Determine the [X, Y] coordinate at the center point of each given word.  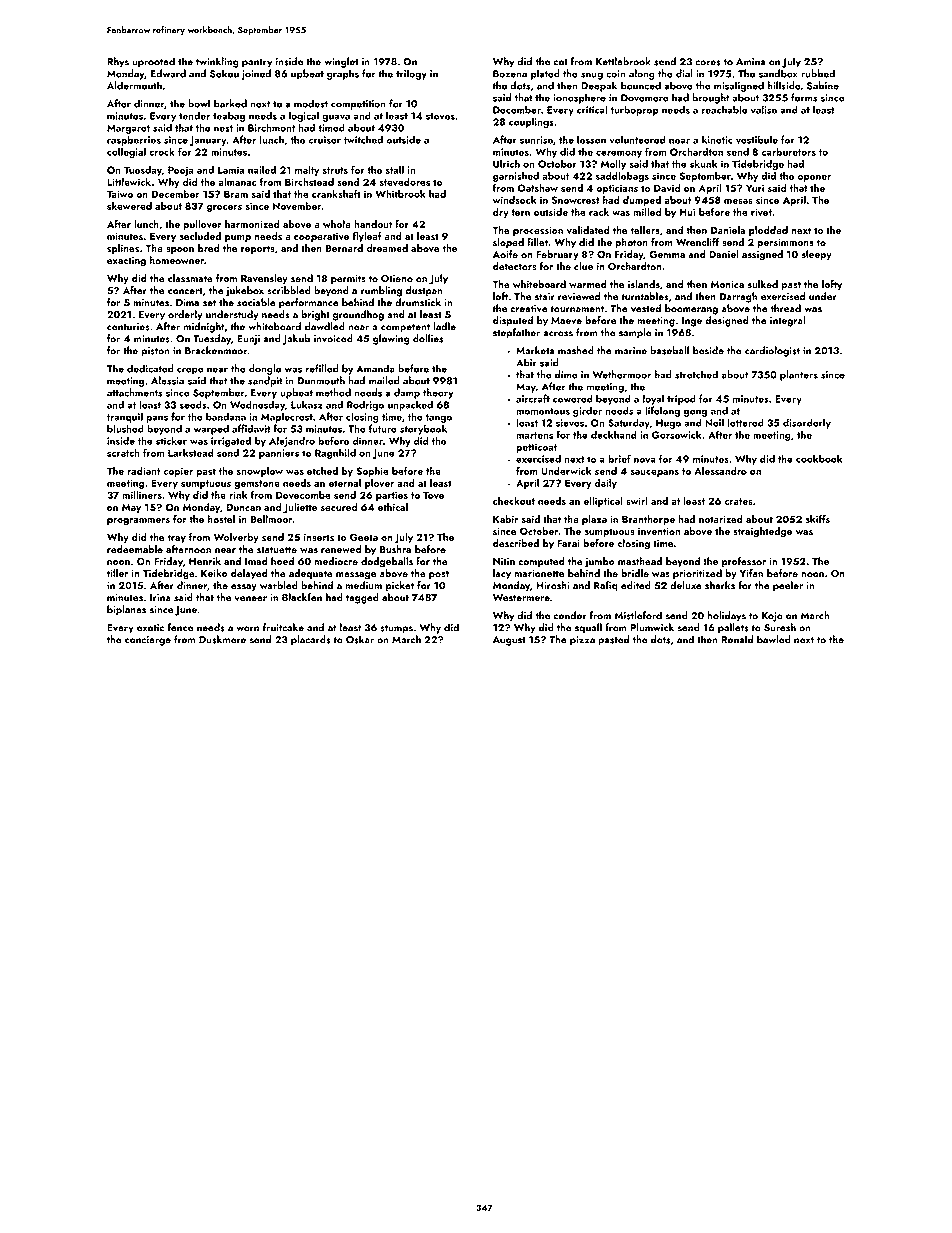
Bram [236, 194]
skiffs [818, 519]
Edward [168, 73]
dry [501, 213]
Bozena [510, 74]
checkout [514, 501]
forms [804, 97]
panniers [279, 454]
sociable [256, 302]
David [667, 188]
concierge [148, 641]
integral [787, 321]
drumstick [418, 302]
